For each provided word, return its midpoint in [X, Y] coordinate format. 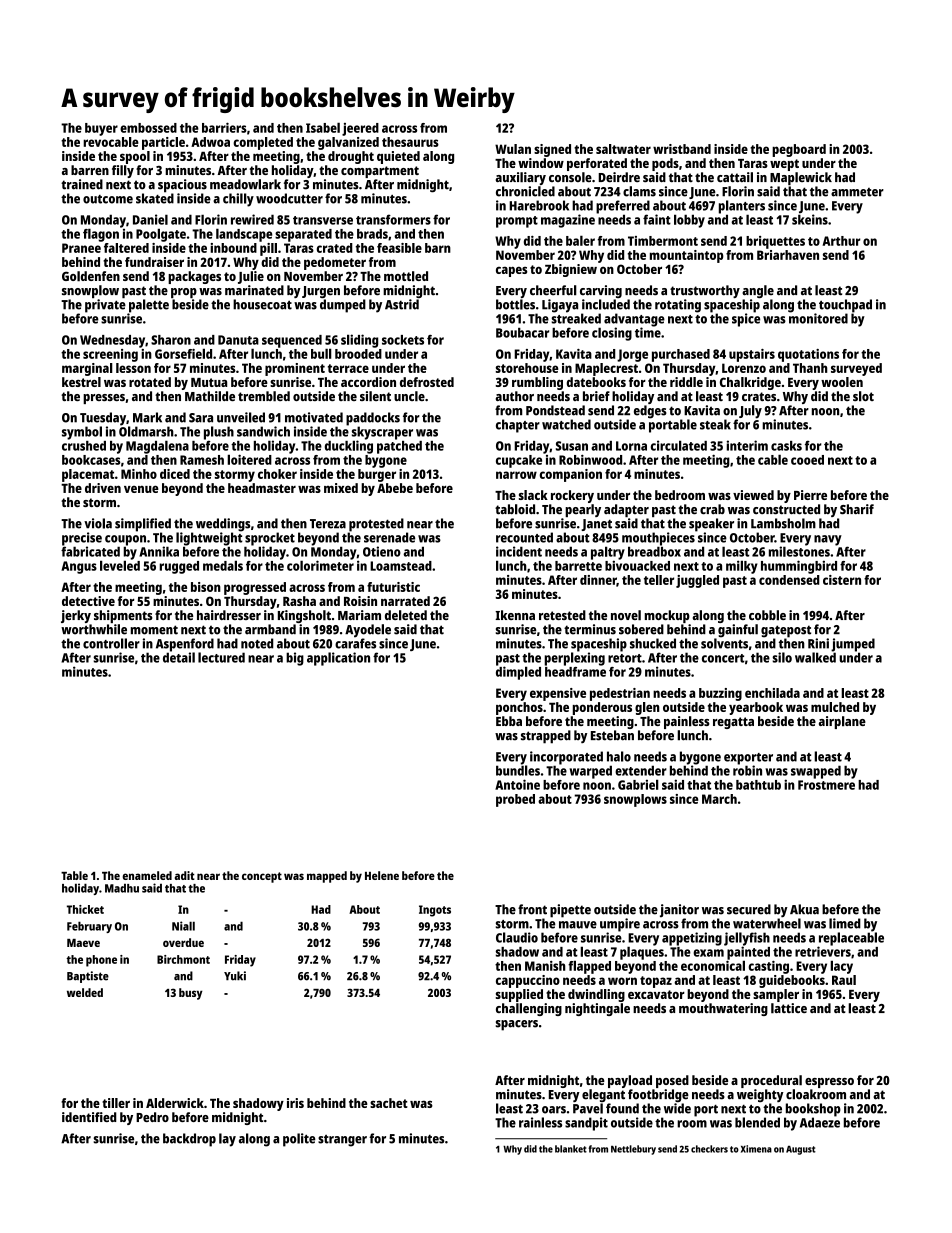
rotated [150, 382]
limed [845, 923]
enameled [147, 875]
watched [566, 424]
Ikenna [515, 615]
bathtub [758, 785]
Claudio [517, 937]
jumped [853, 645]
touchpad [845, 306]
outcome [108, 199]
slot [863, 396]
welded [85, 992]
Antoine [517, 784]
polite [299, 1140]
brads [372, 234]
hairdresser [229, 615]
